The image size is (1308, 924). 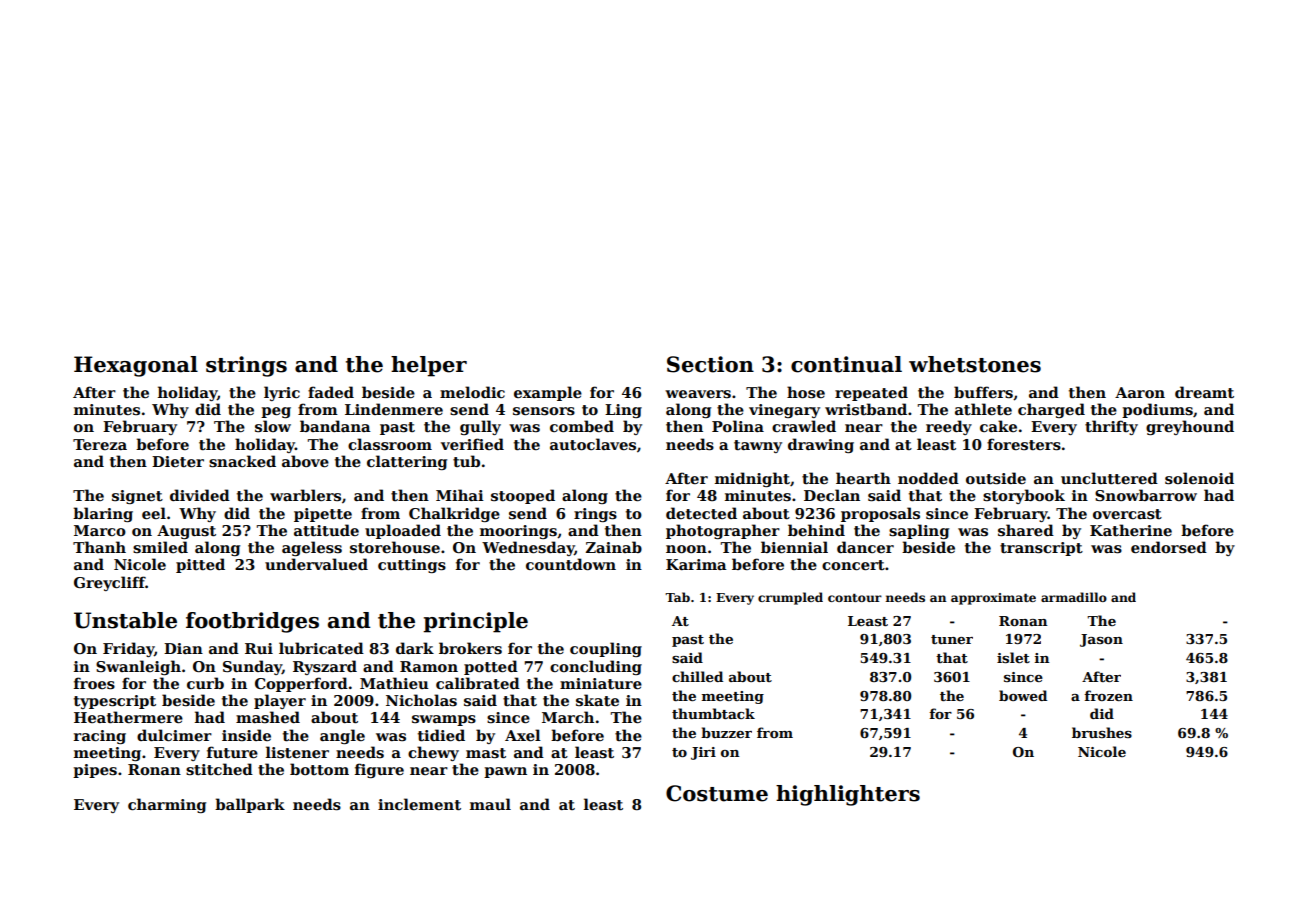 I want to click on Costume, so click(x=717, y=793).
